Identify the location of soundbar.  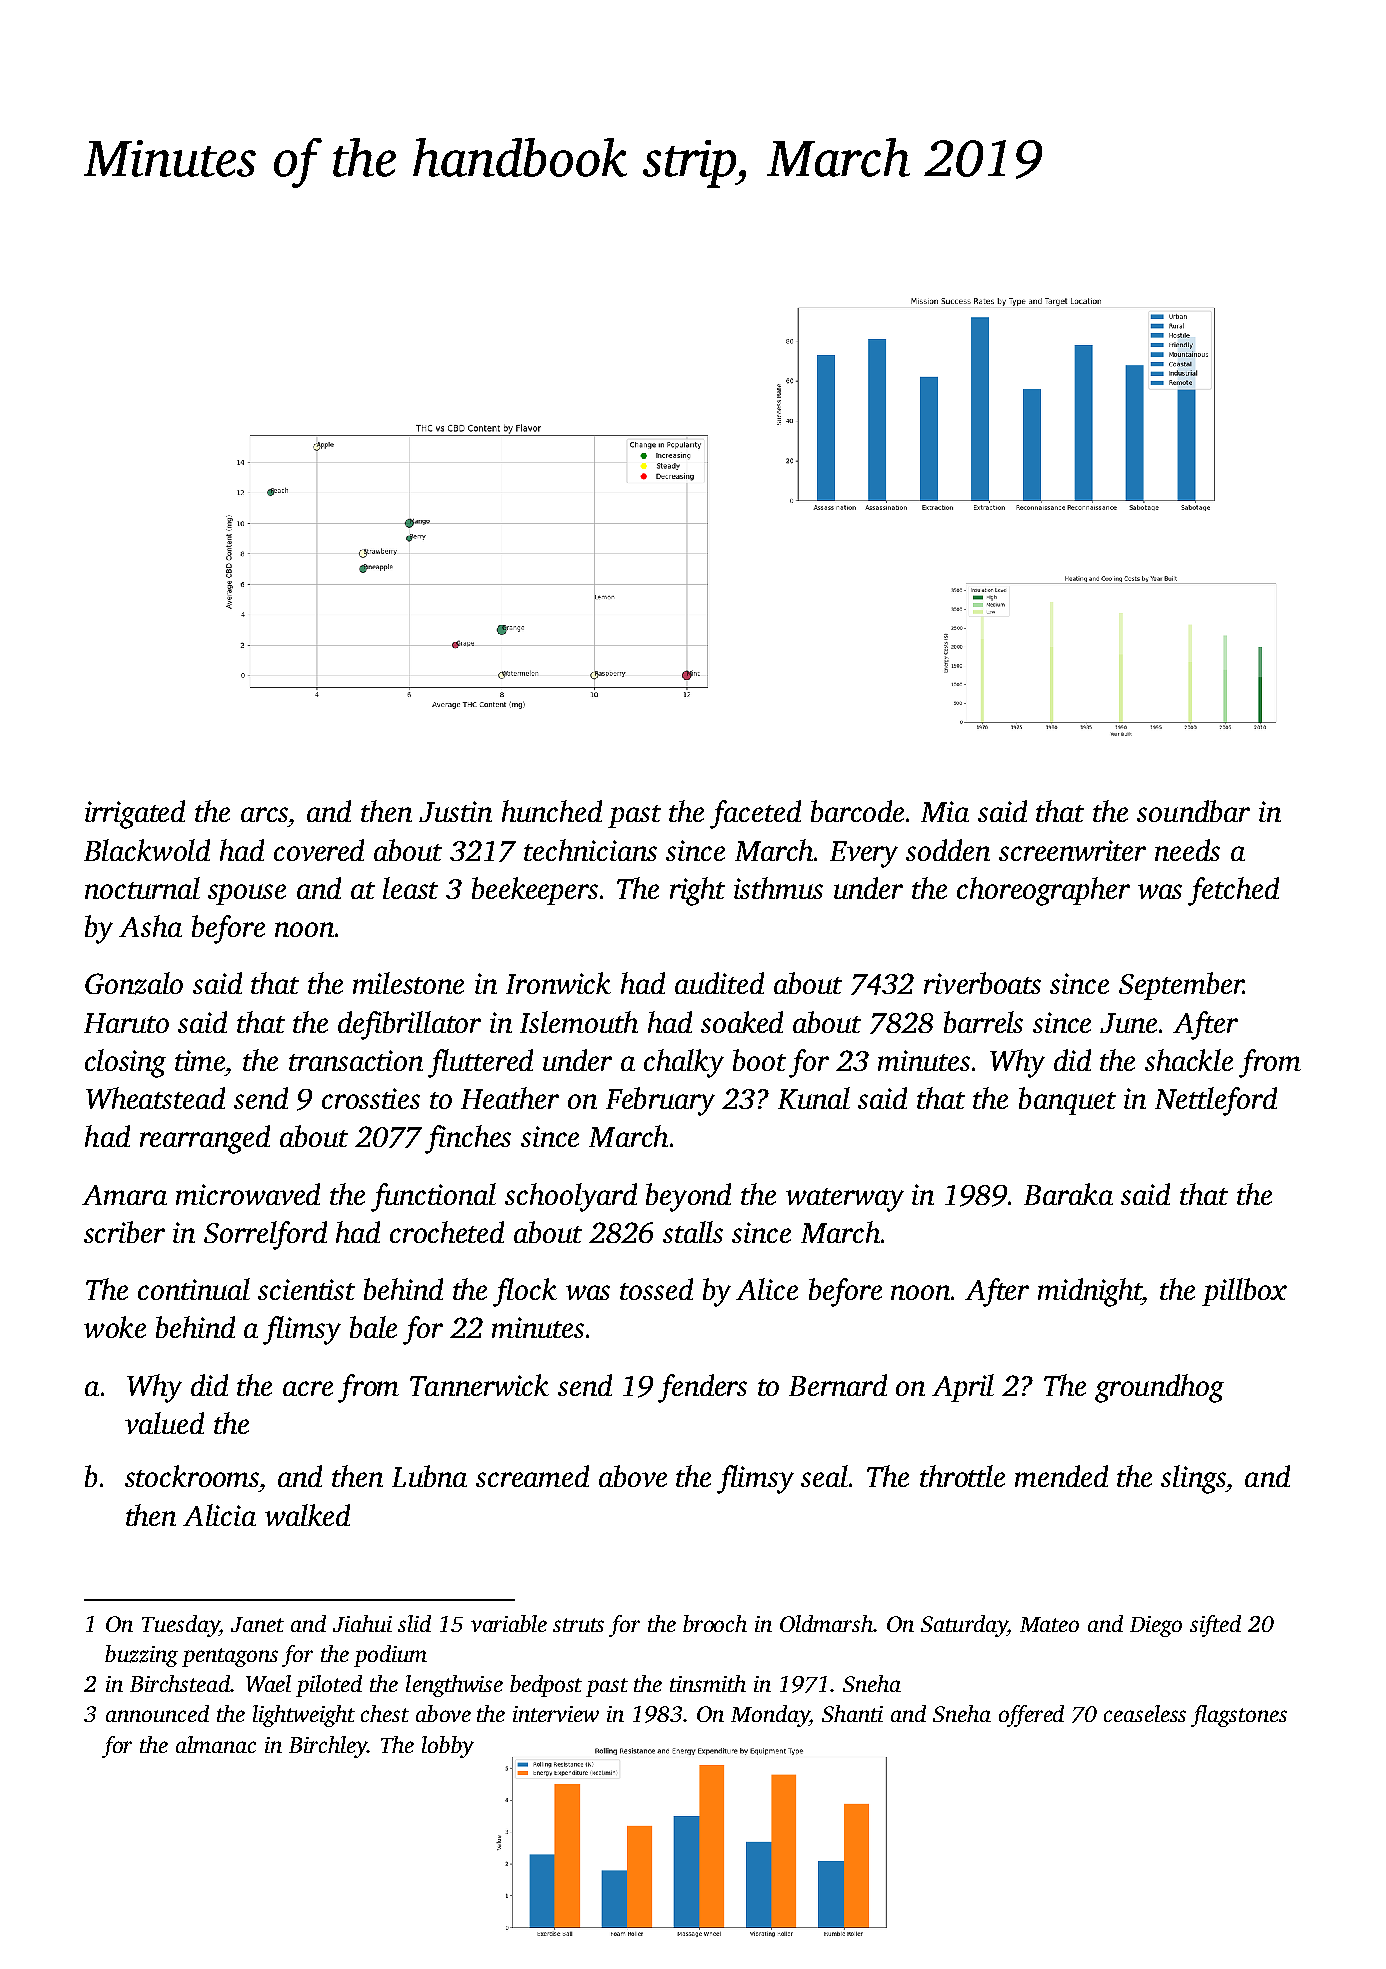
(1193, 811).
